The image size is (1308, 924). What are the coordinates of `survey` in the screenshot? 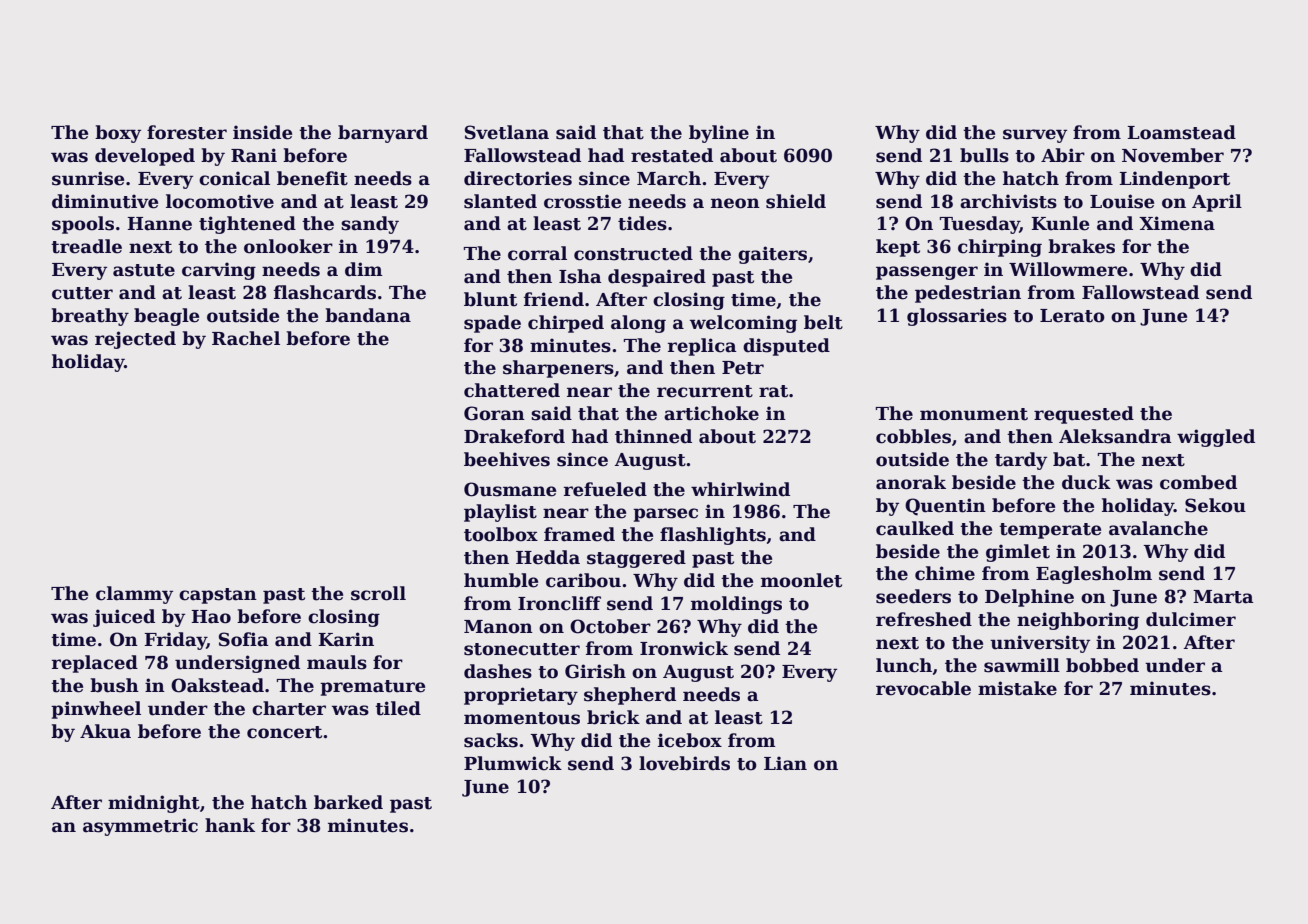 It's located at (1035, 136).
